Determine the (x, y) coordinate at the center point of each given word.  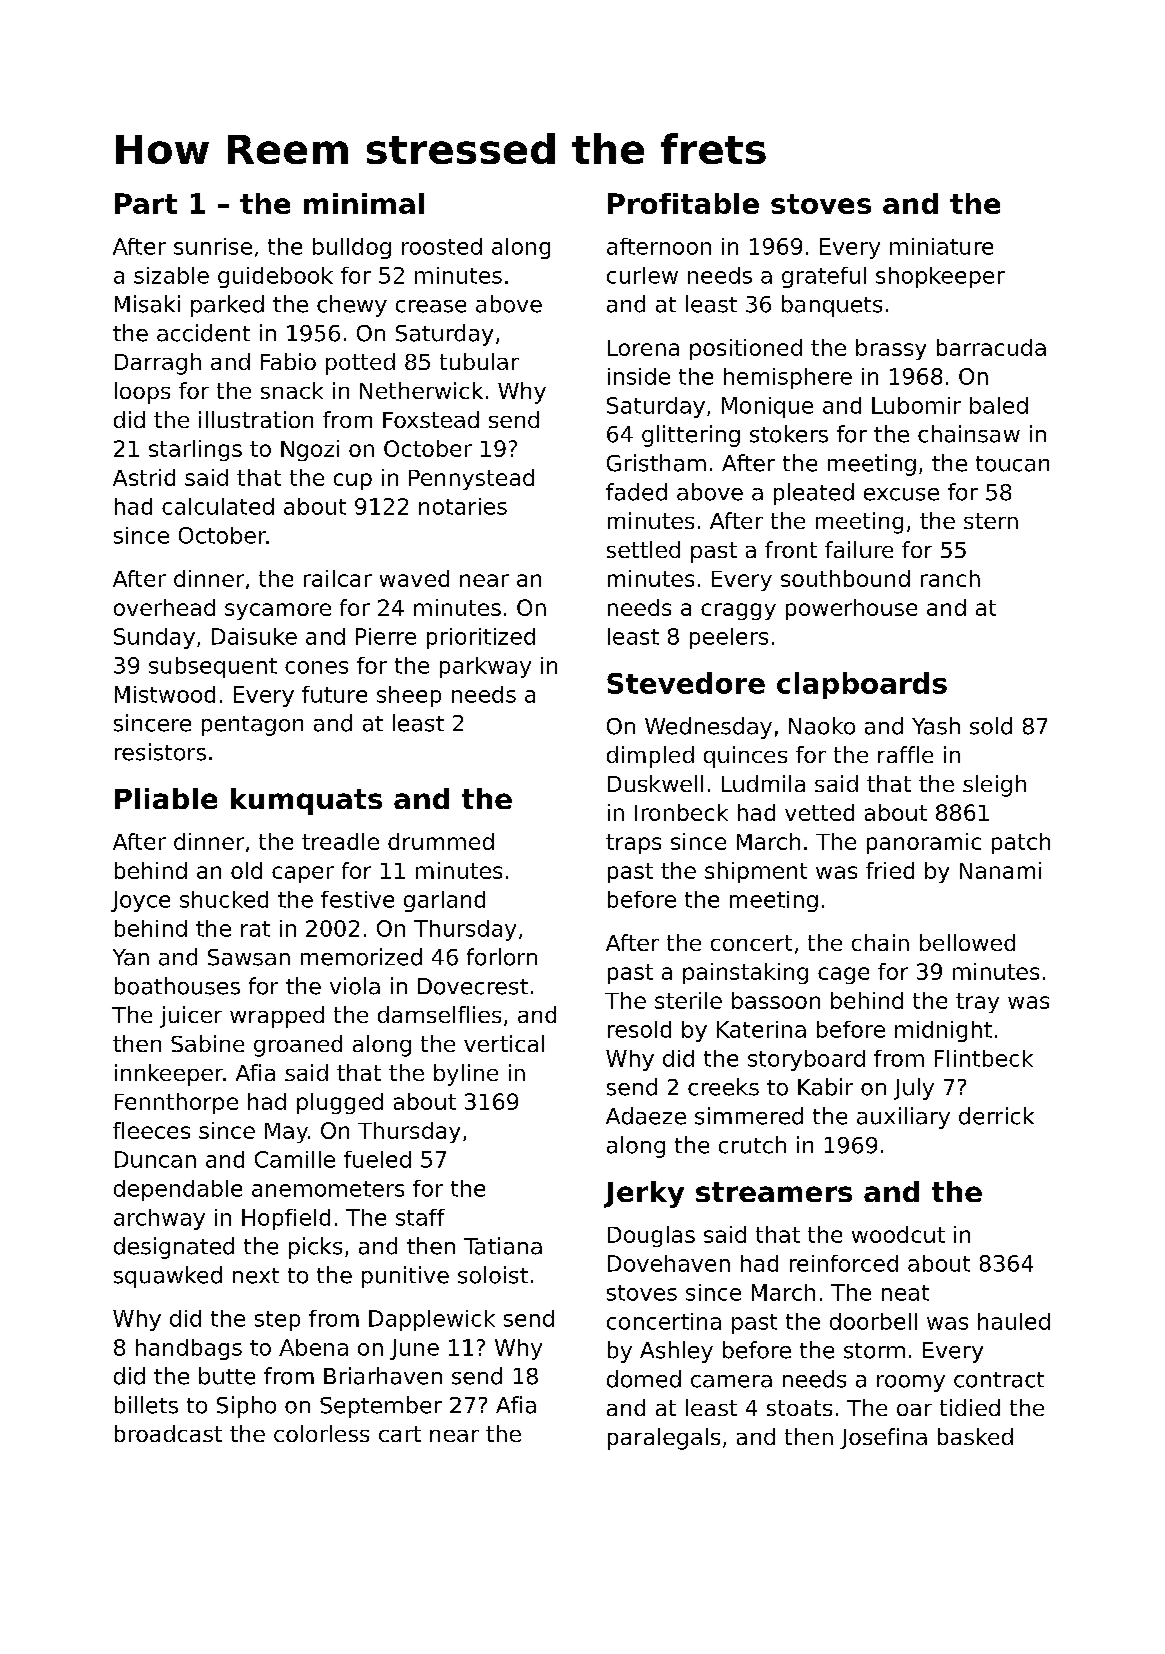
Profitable (683, 203)
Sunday (154, 638)
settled (643, 549)
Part (146, 203)
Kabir (825, 1087)
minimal (364, 203)
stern (991, 521)
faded (636, 492)
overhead (164, 607)
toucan (1012, 464)
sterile (688, 1000)
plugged (340, 1103)
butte (227, 1376)
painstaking (745, 973)
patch (1021, 843)
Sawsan (249, 957)
